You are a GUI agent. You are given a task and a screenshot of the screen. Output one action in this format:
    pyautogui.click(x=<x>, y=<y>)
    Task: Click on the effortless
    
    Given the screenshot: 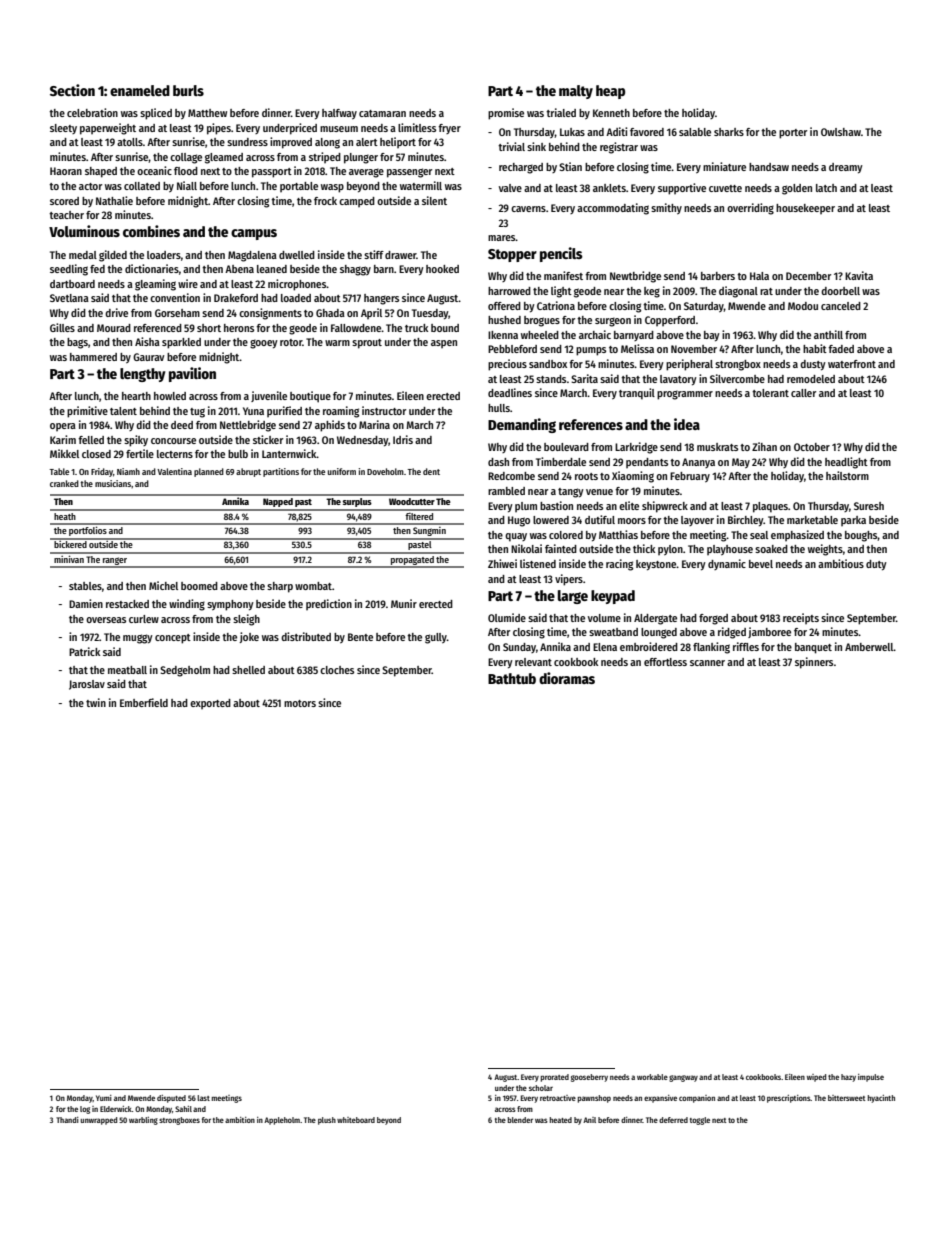 What is the action you would take?
    pyautogui.click(x=665, y=662)
